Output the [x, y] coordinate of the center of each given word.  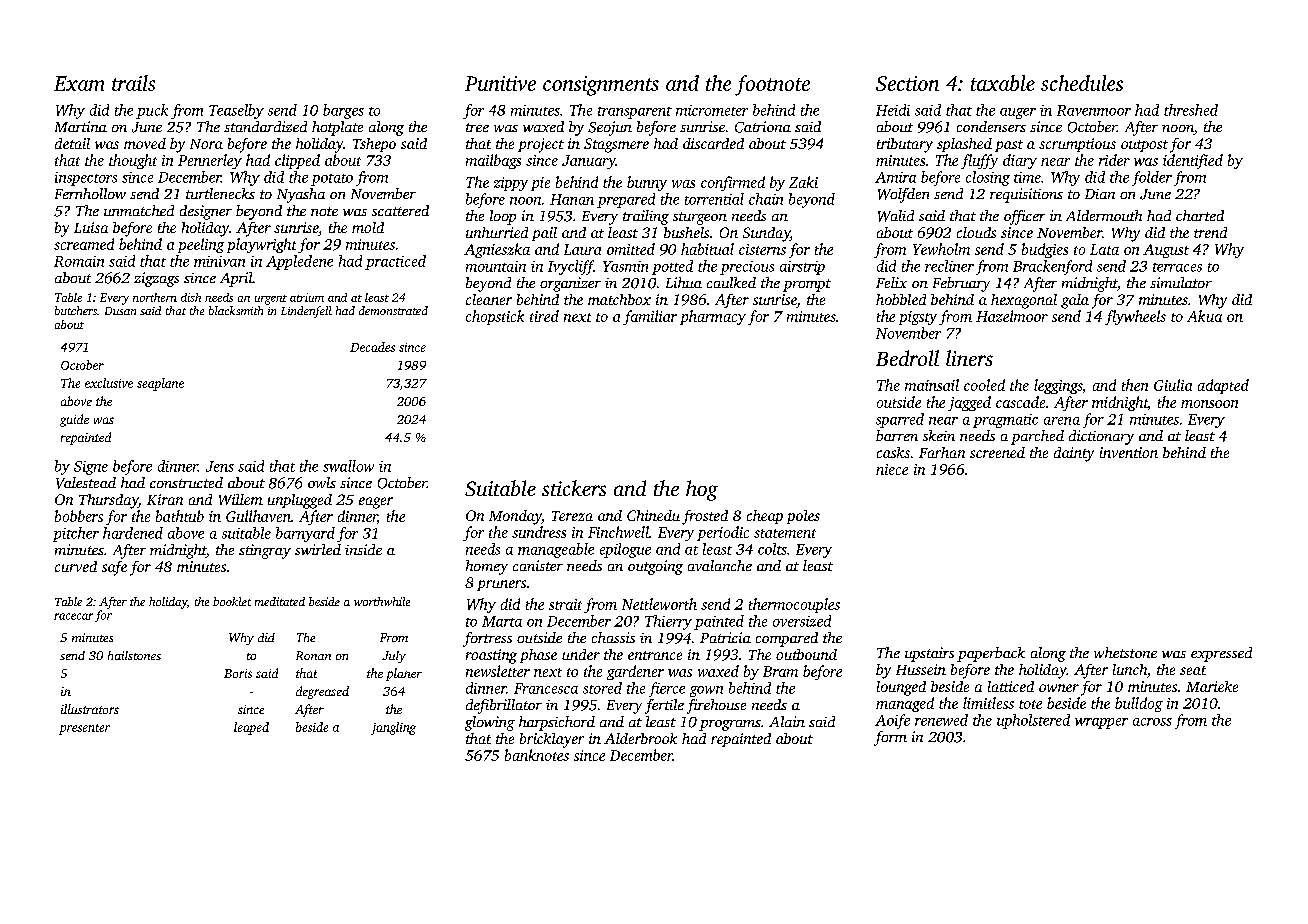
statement [785, 533]
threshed [1191, 110]
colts [772, 549]
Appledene [299, 262]
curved [76, 566]
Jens [220, 466]
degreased [322, 692]
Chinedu [653, 515]
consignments [601, 86]
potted [672, 267]
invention [1129, 452]
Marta [502, 621]
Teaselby [236, 111]
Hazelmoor [1012, 316]
